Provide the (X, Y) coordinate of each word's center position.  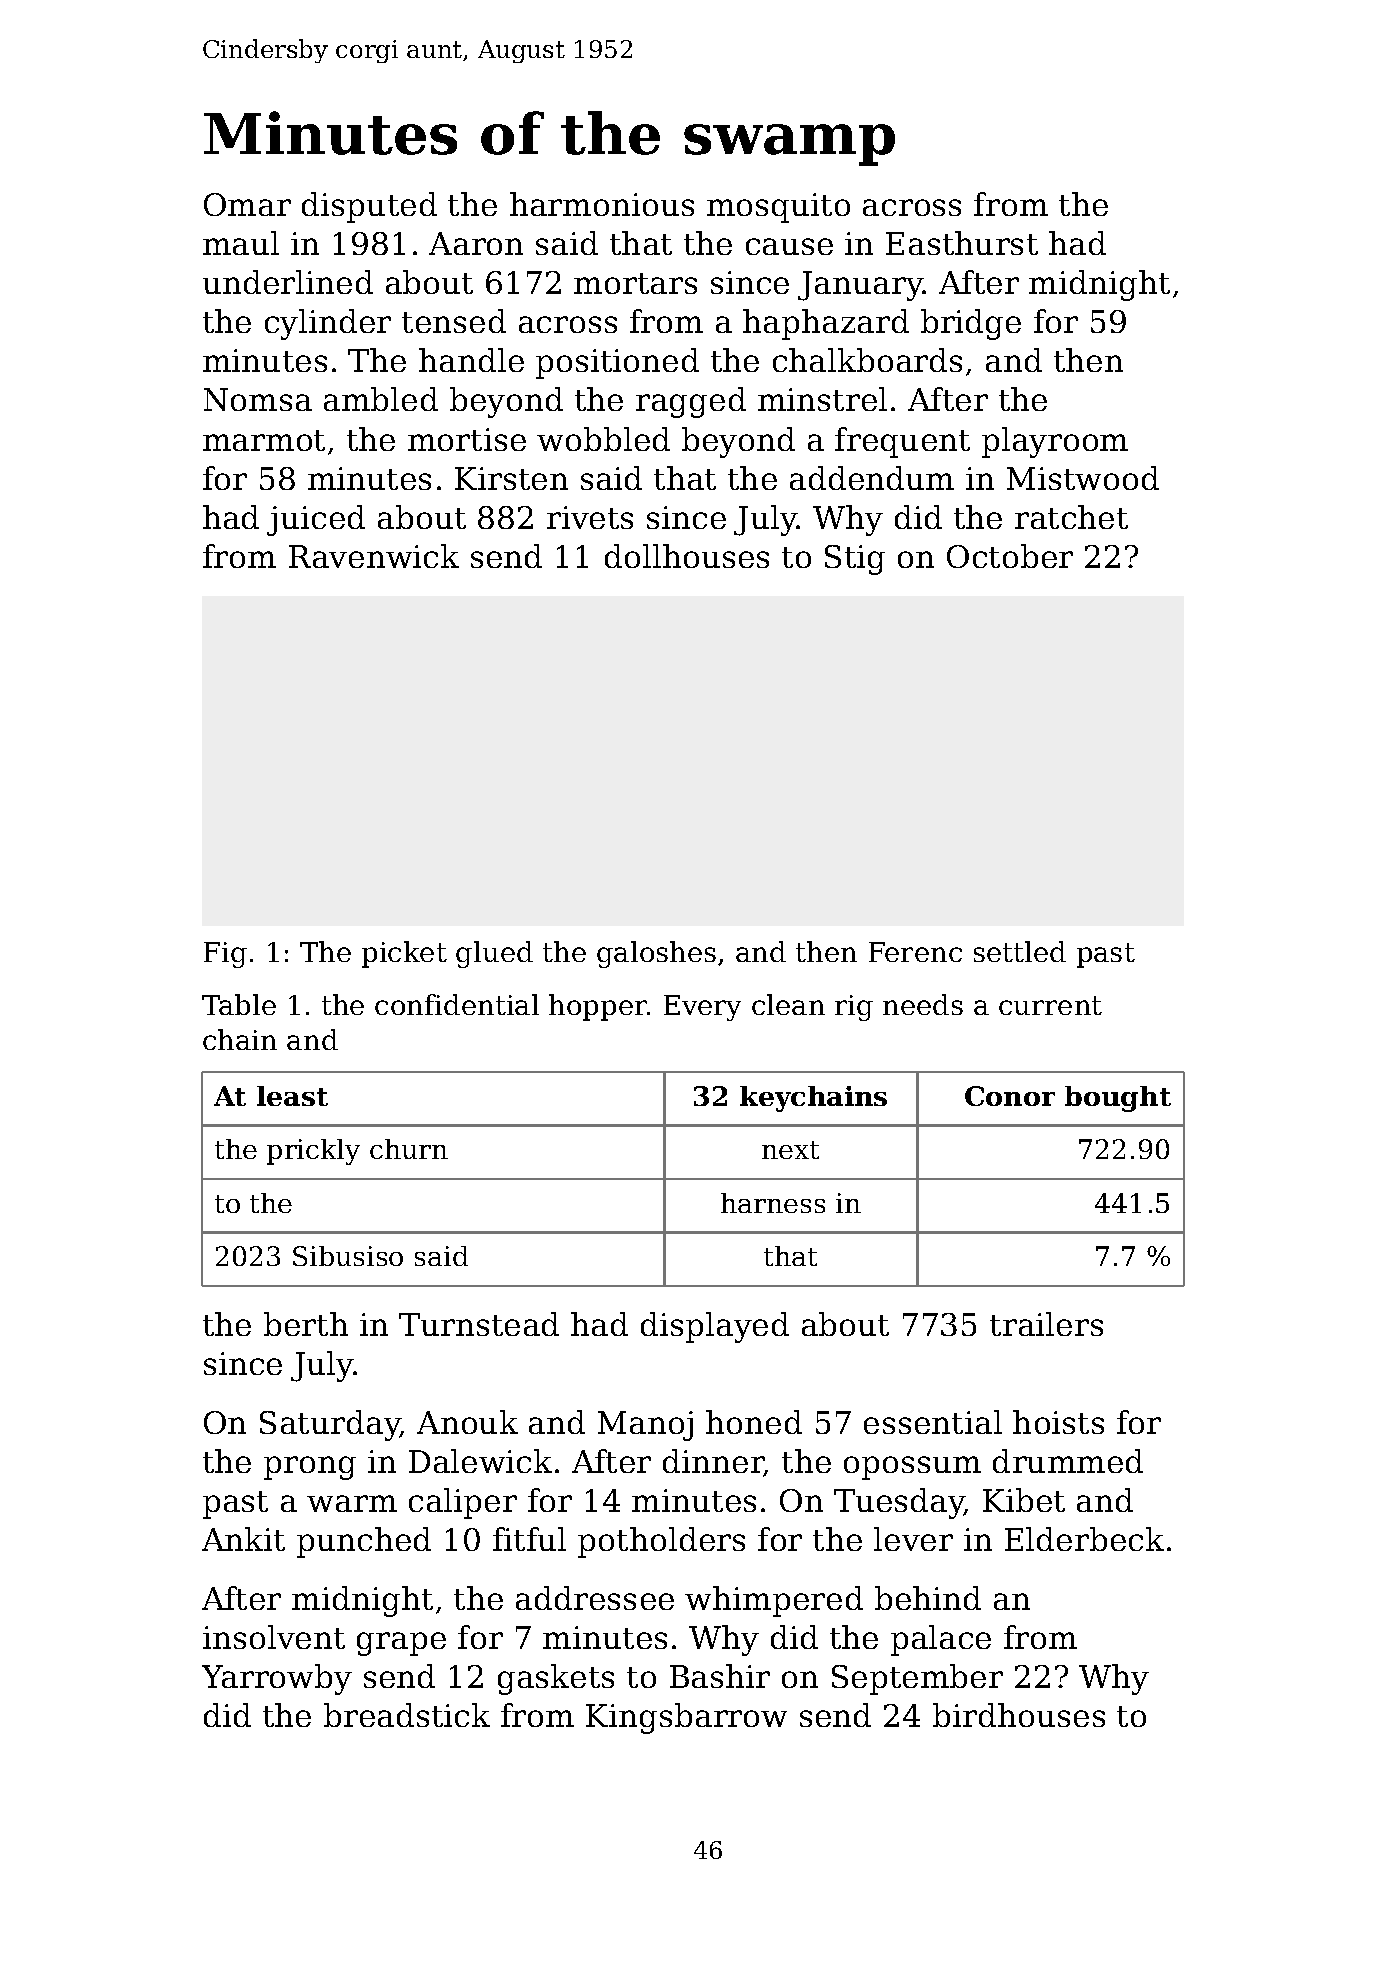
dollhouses (687, 556)
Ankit (243, 1539)
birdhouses (1019, 1715)
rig (854, 1008)
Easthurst (962, 243)
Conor (1010, 1096)
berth (306, 1324)
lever (913, 1539)
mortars (635, 283)
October (1010, 556)
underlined (288, 282)
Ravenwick (374, 556)
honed (754, 1422)
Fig (225, 955)
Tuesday (899, 1503)
